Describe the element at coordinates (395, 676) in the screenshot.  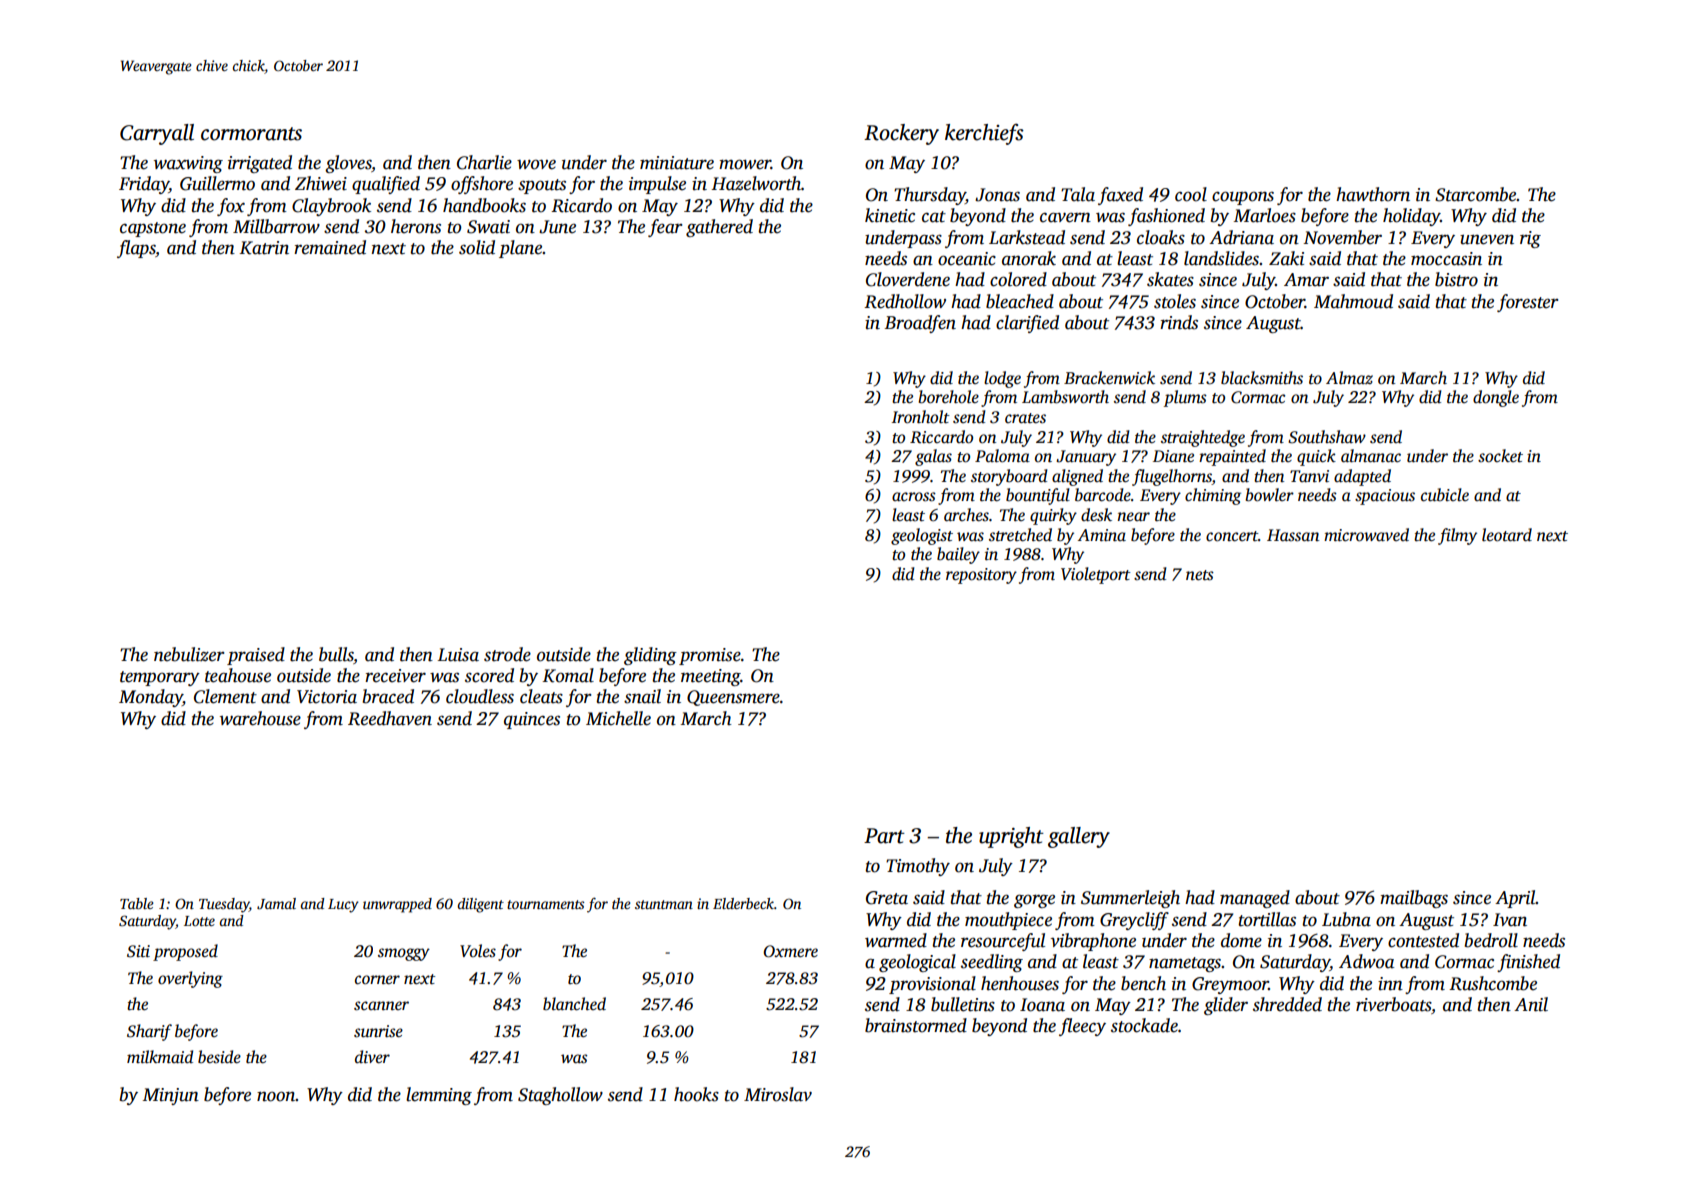
I see `receiver` at that location.
